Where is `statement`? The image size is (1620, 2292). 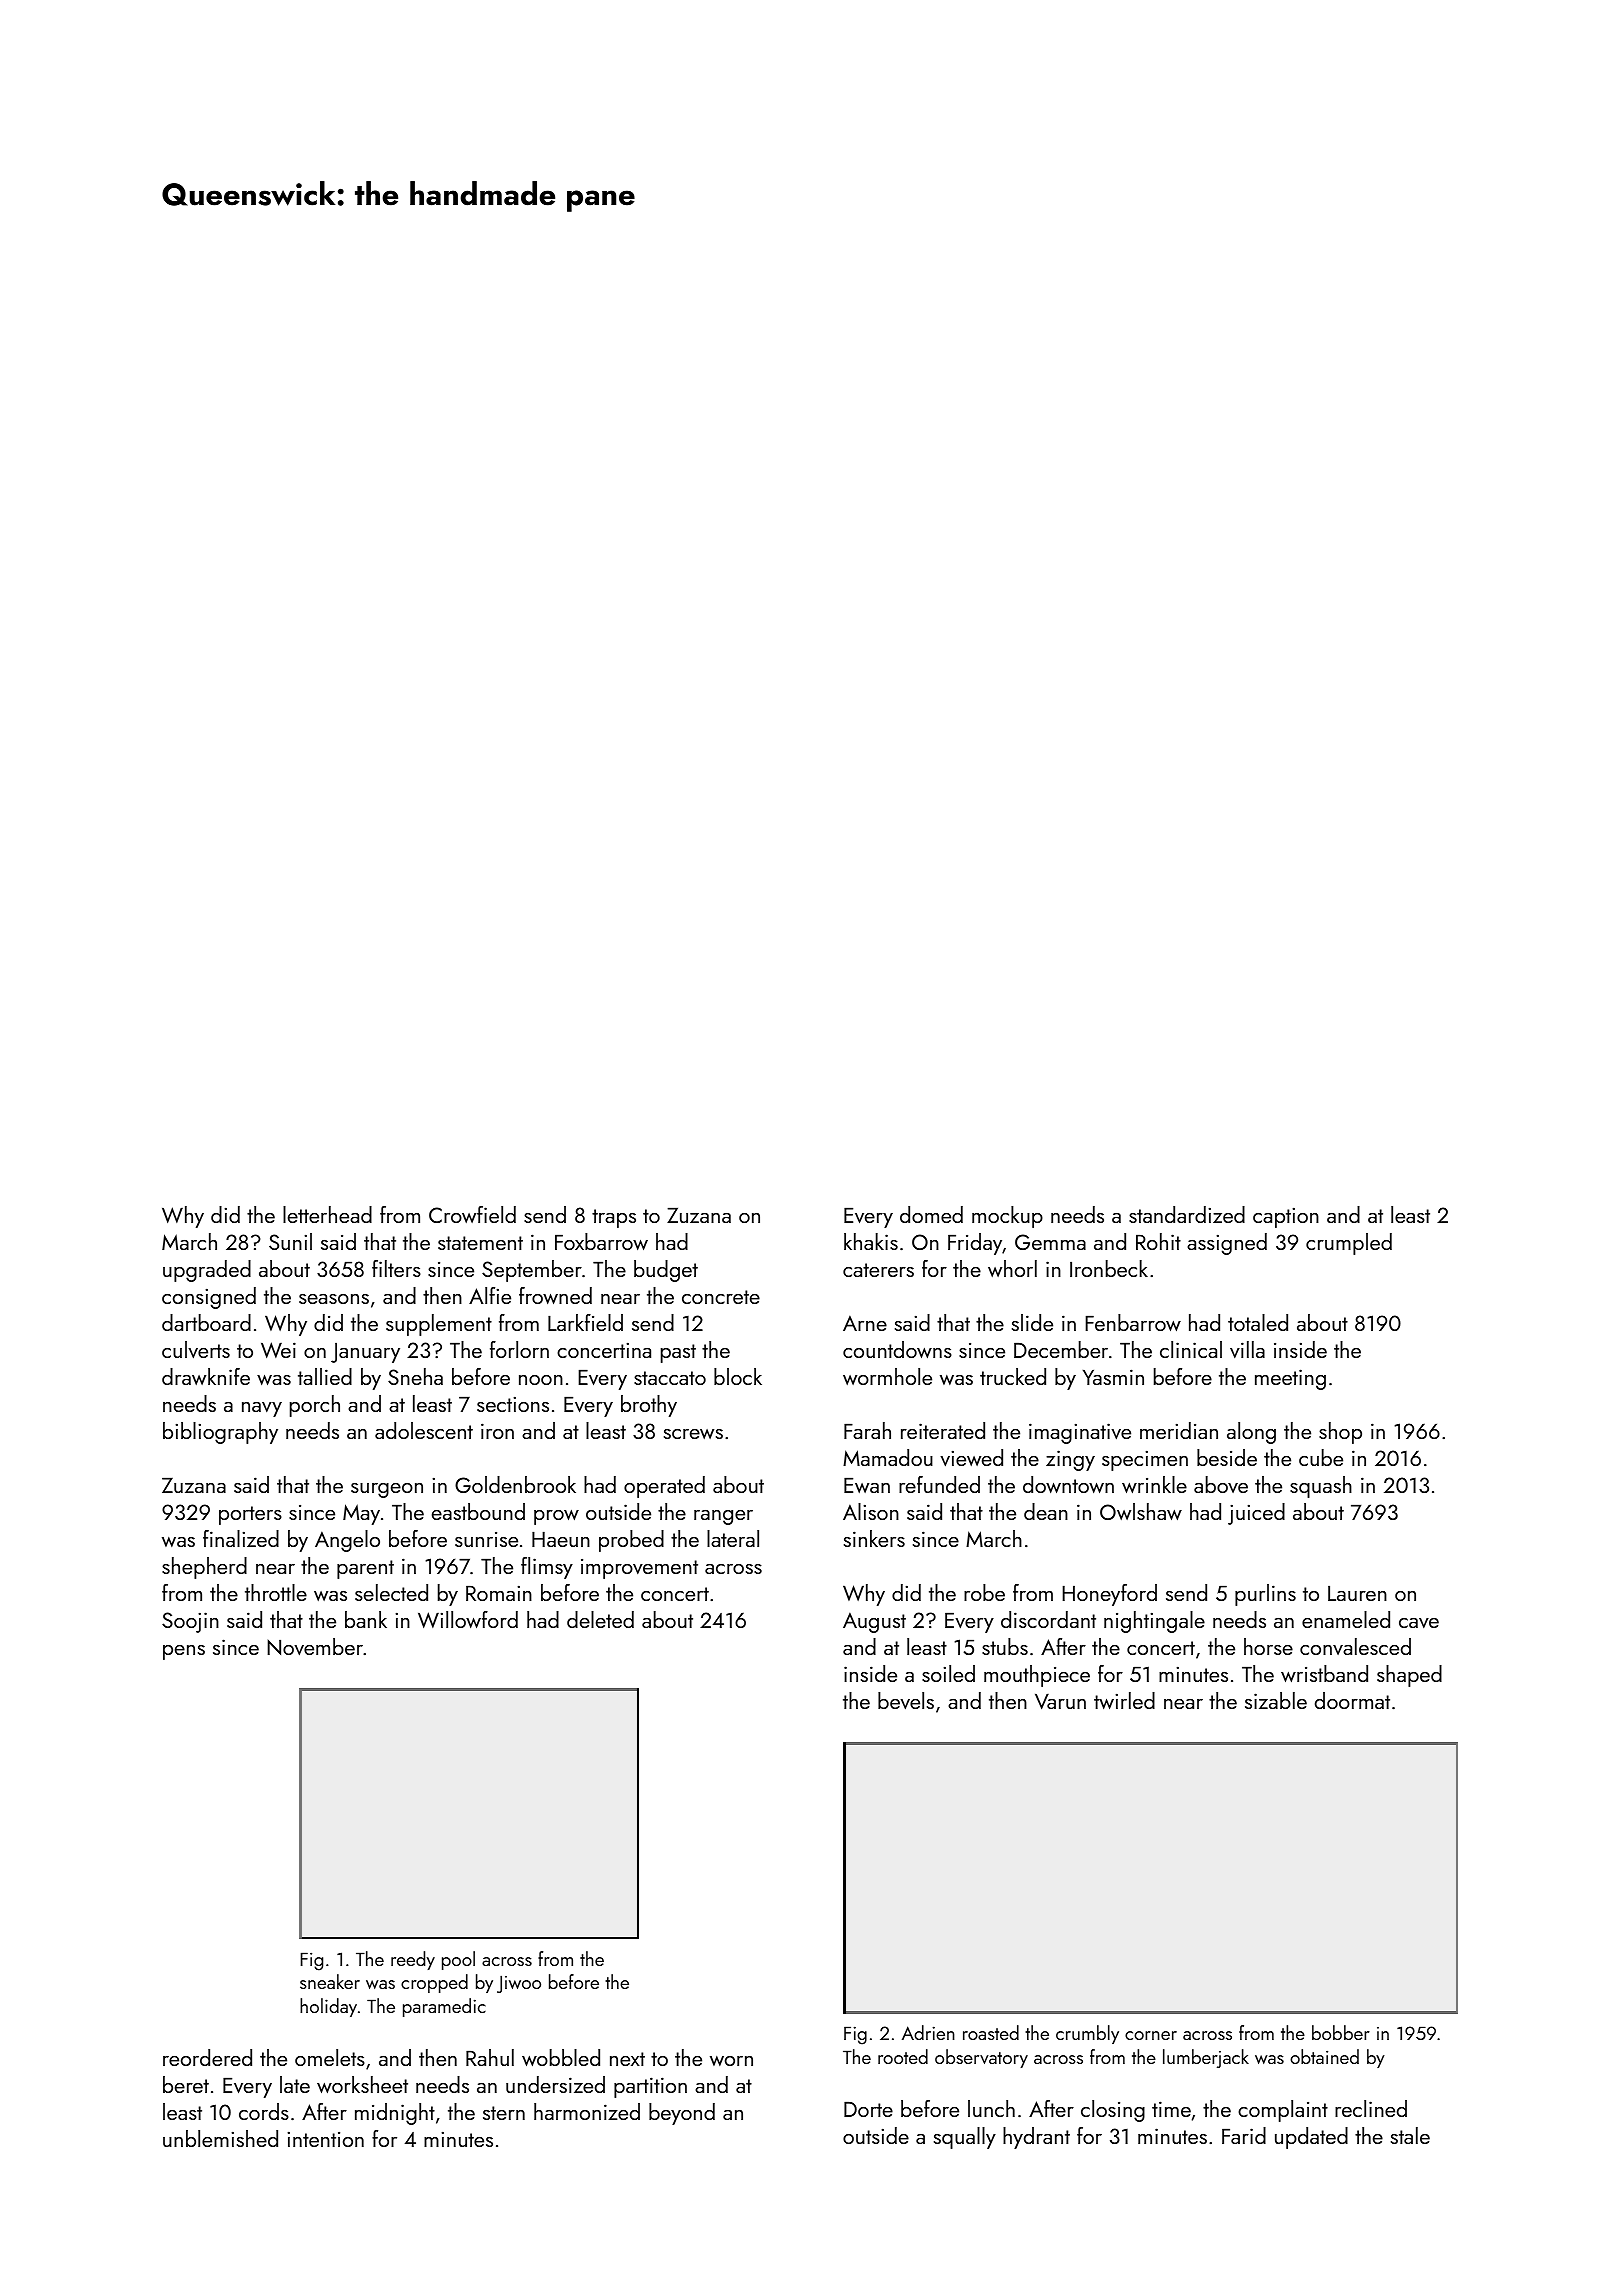
statement is located at coordinates (480, 1243).
